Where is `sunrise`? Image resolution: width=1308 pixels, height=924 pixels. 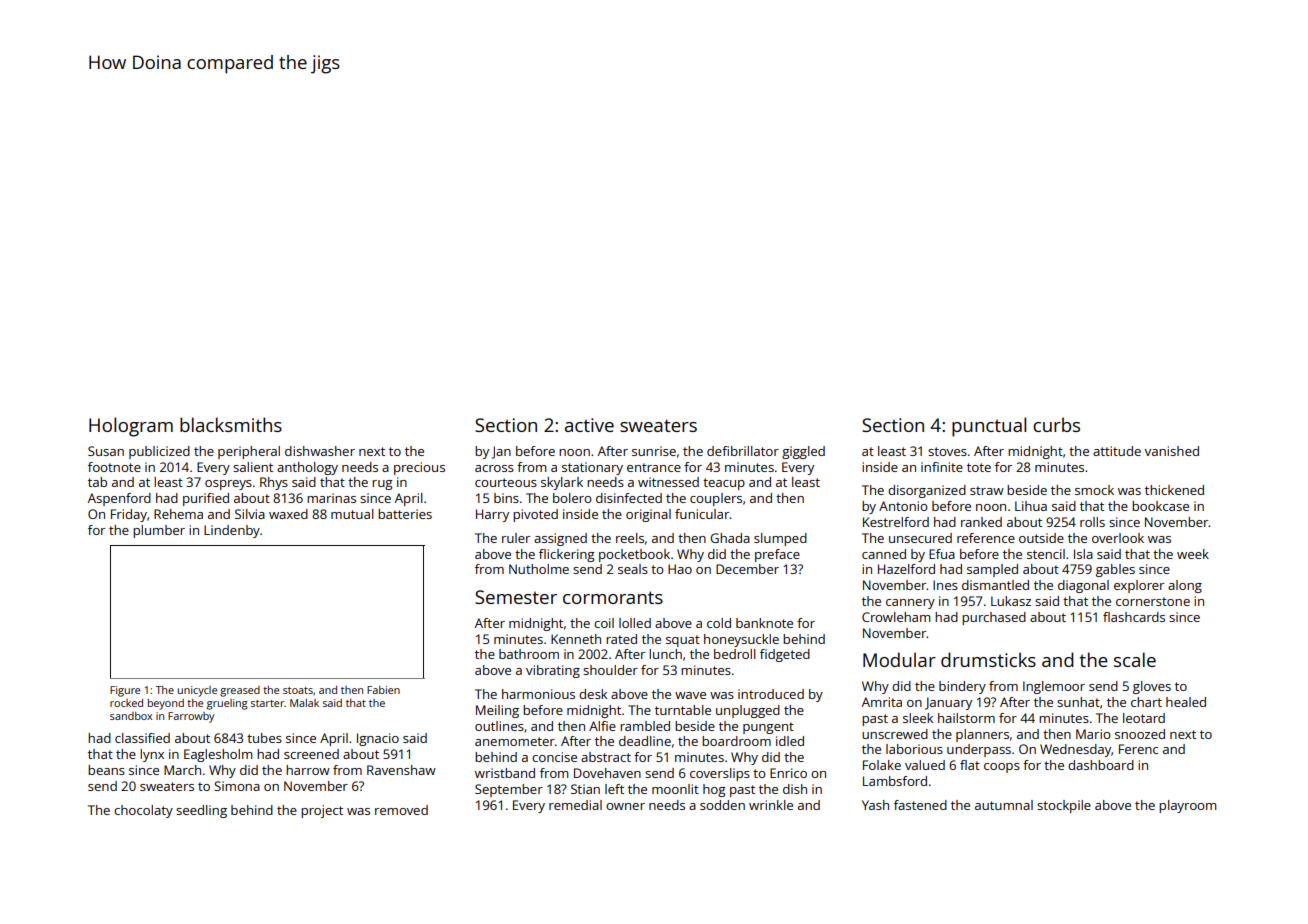 sunrise is located at coordinates (654, 451).
